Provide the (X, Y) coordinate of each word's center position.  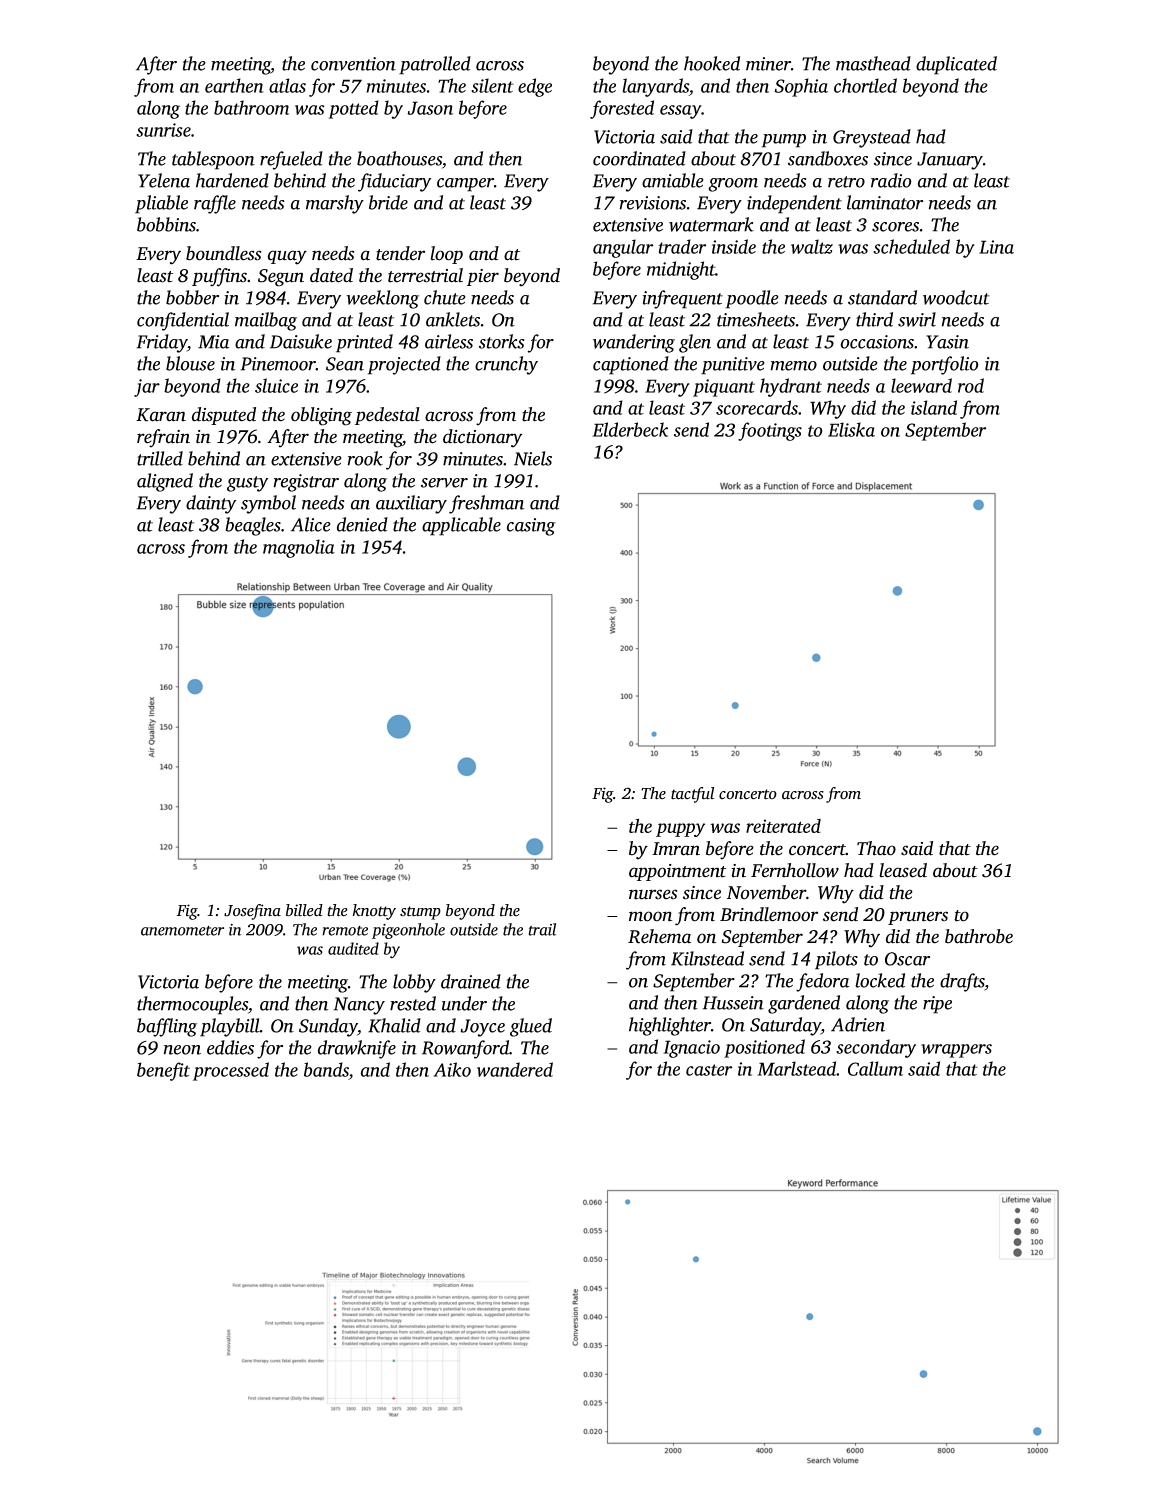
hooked (712, 63)
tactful (692, 795)
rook (365, 458)
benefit (163, 1071)
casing (531, 527)
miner (768, 64)
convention (353, 64)
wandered (515, 1069)
